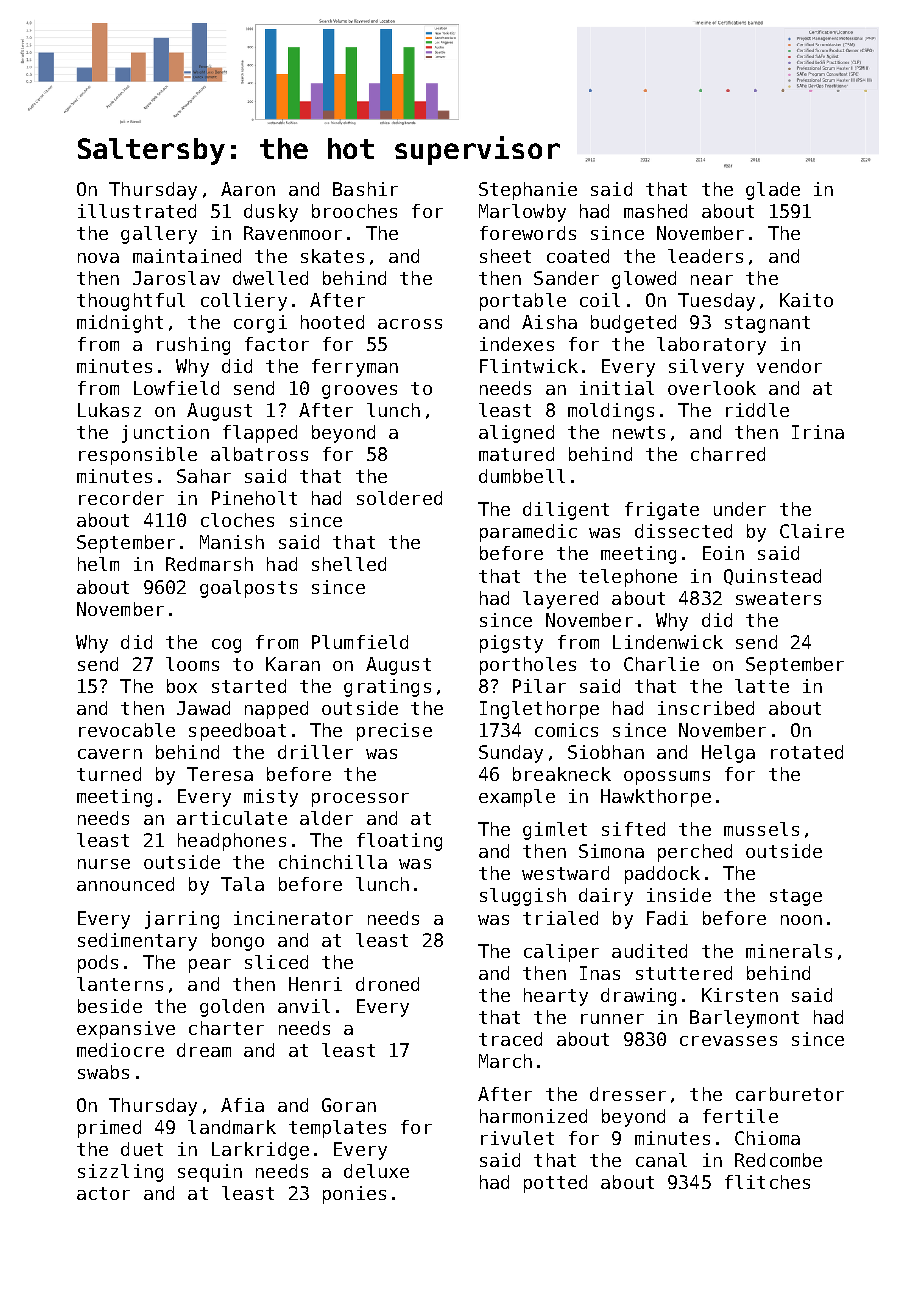  What do you see at coordinates (332, 256) in the screenshot?
I see `skates` at bounding box center [332, 256].
